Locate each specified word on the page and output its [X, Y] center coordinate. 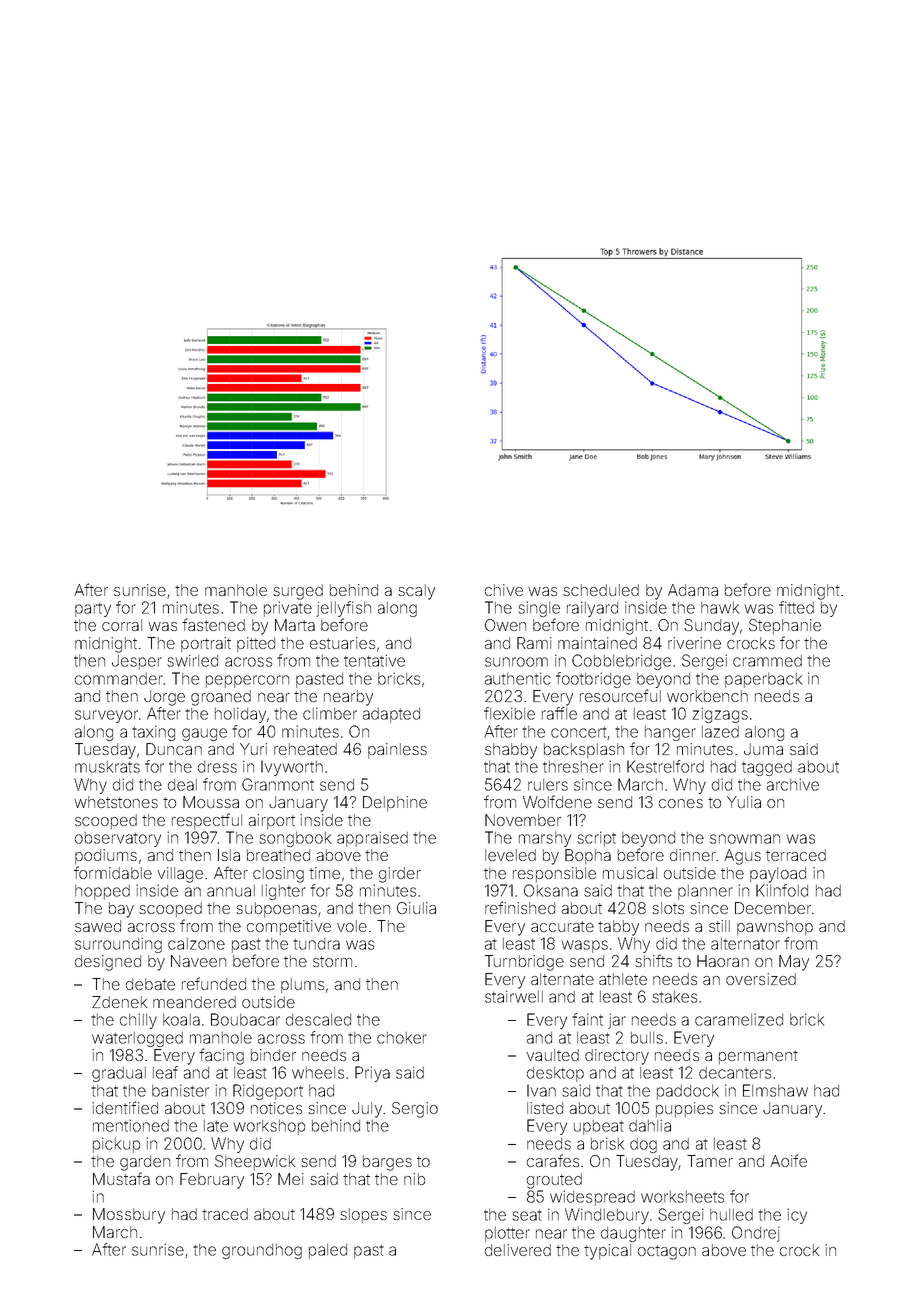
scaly [416, 592]
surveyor [106, 716]
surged [298, 592]
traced [225, 1214]
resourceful [620, 695]
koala [181, 1020]
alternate [562, 979]
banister [180, 1090]
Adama [693, 590]
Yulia [744, 802]
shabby [511, 751]
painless [397, 750]
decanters [735, 1073]
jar [617, 1021]
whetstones [116, 802]
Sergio [415, 1110]
